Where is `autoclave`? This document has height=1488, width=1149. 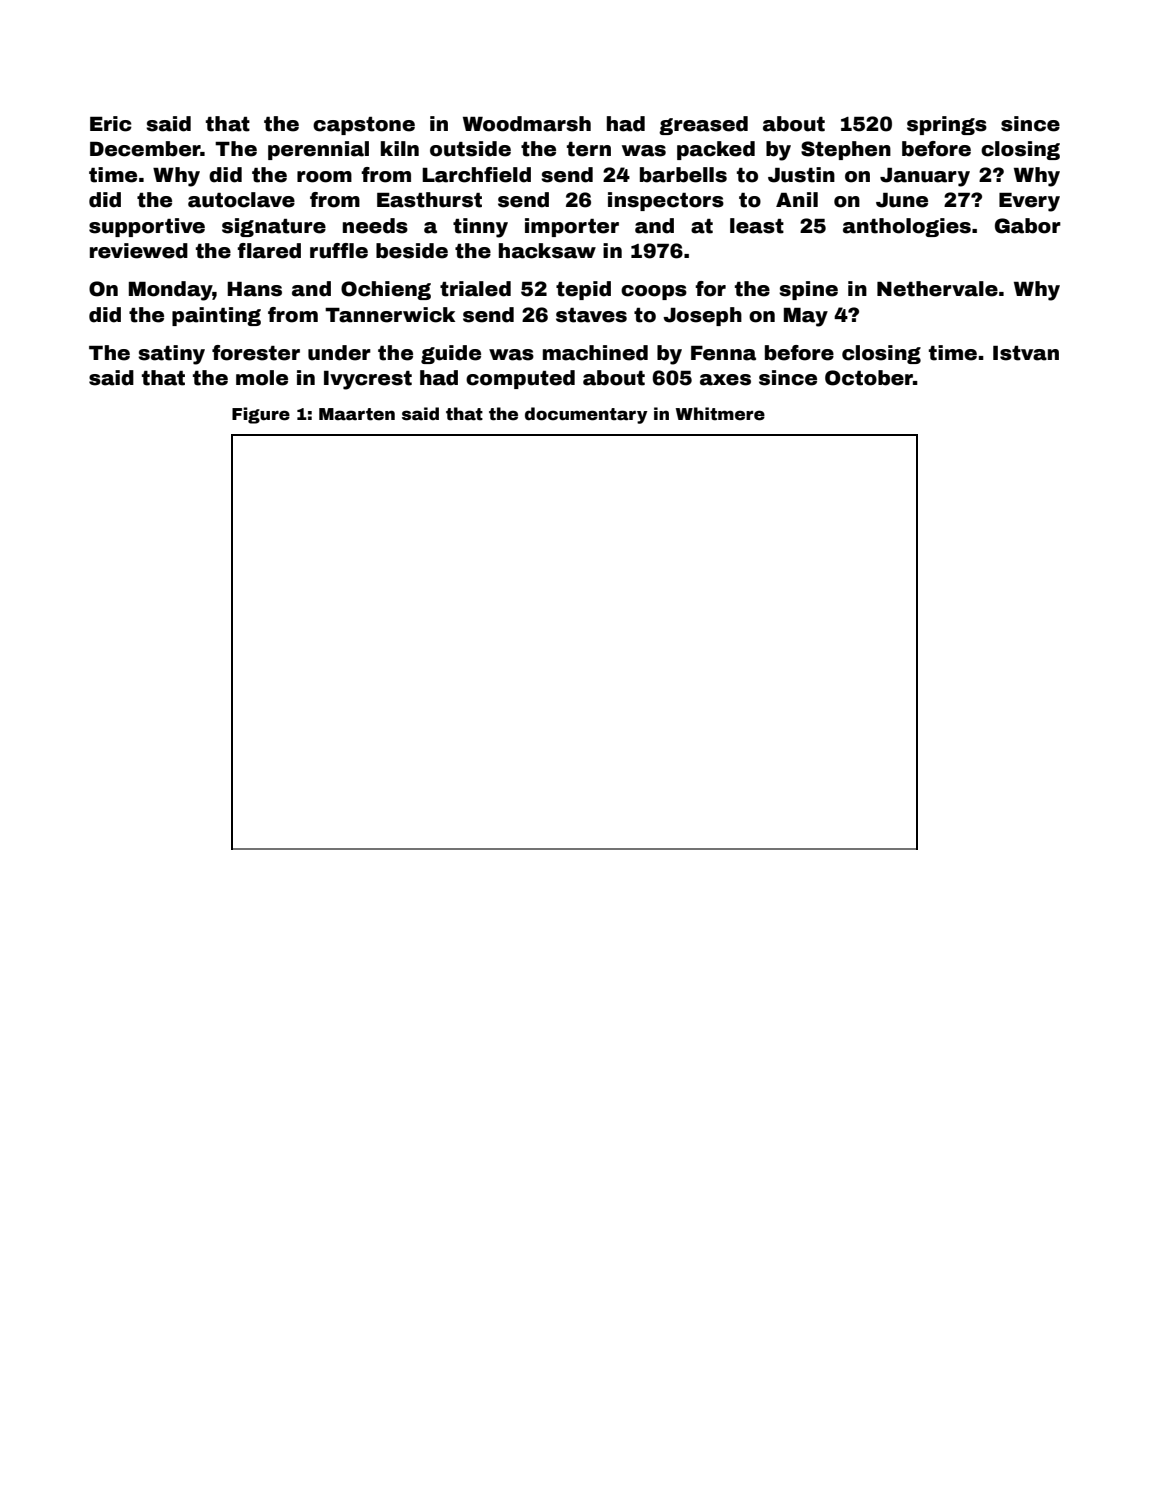
autoclave is located at coordinates (241, 200).
